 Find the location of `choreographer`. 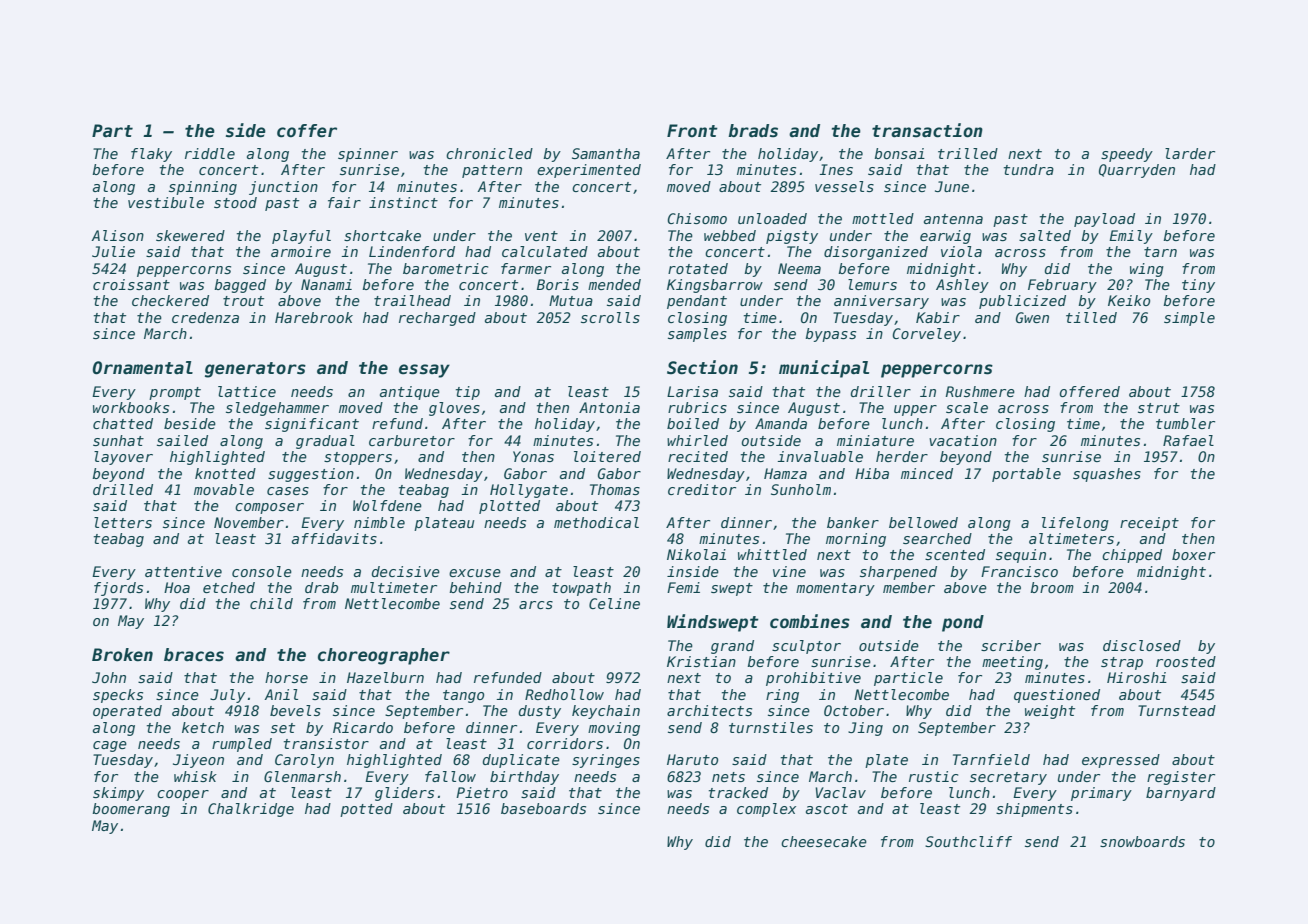

choreographer is located at coordinates (384, 656).
